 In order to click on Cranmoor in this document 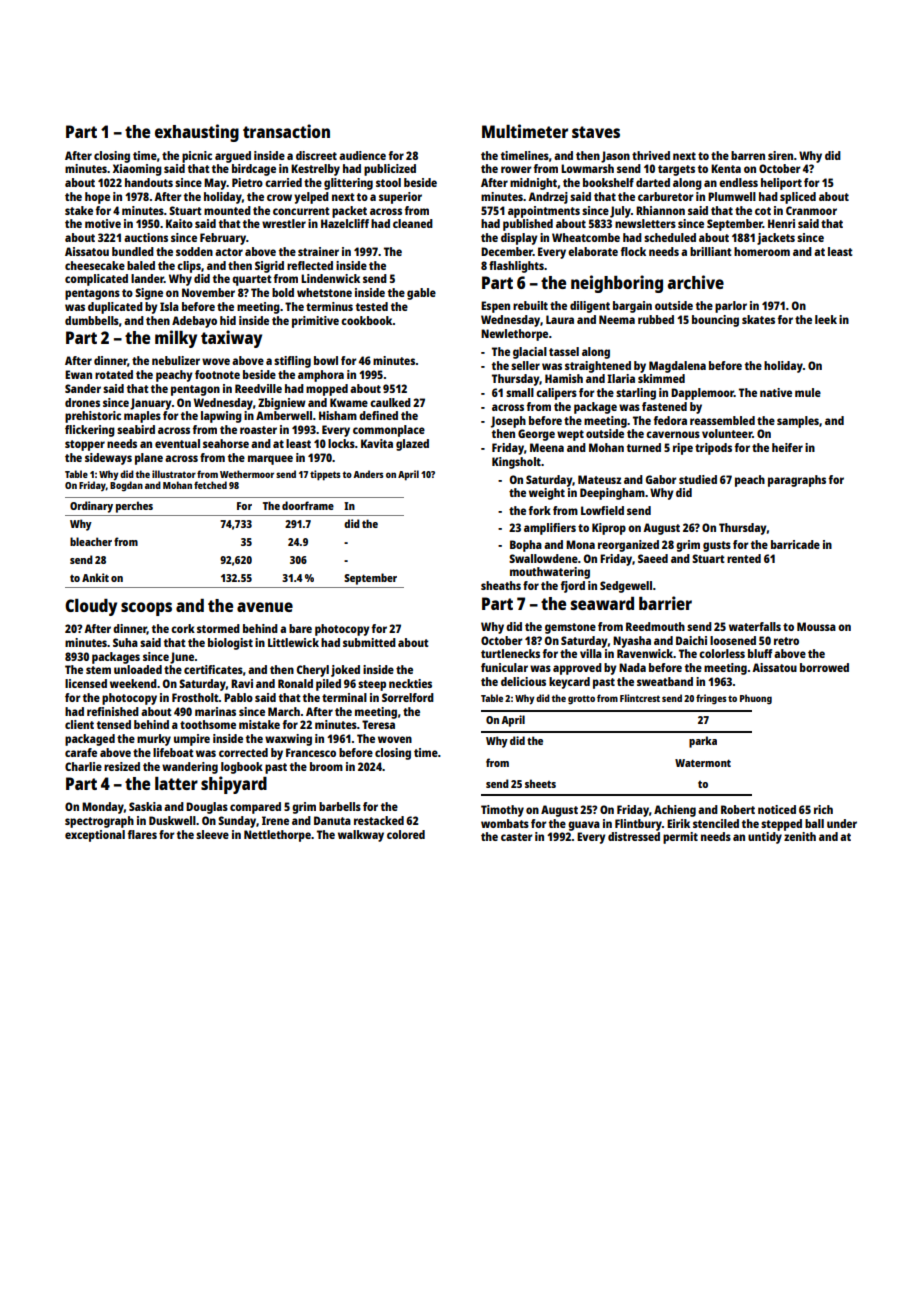, I will do `click(811, 210)`.
